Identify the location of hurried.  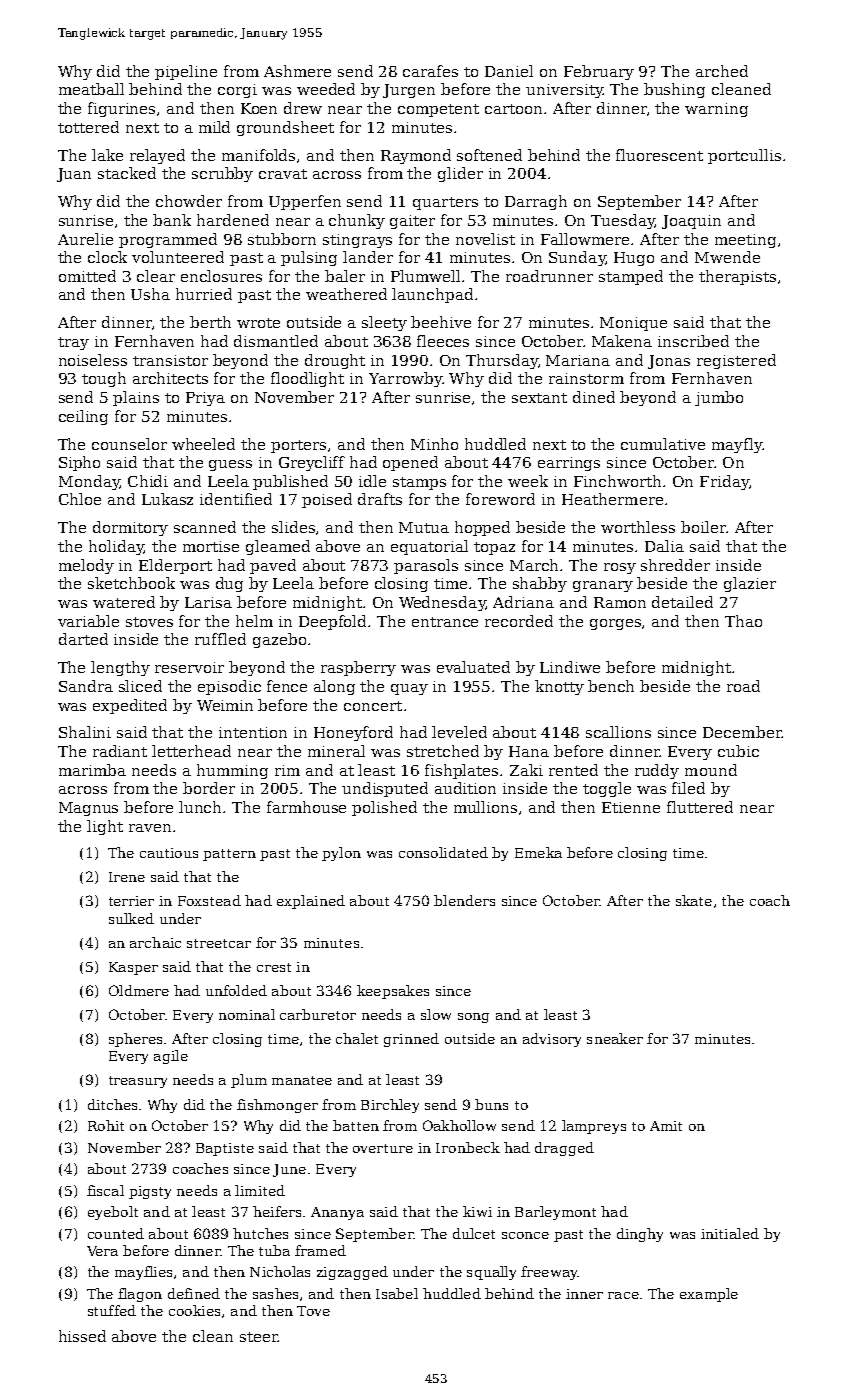
(204, 294).
